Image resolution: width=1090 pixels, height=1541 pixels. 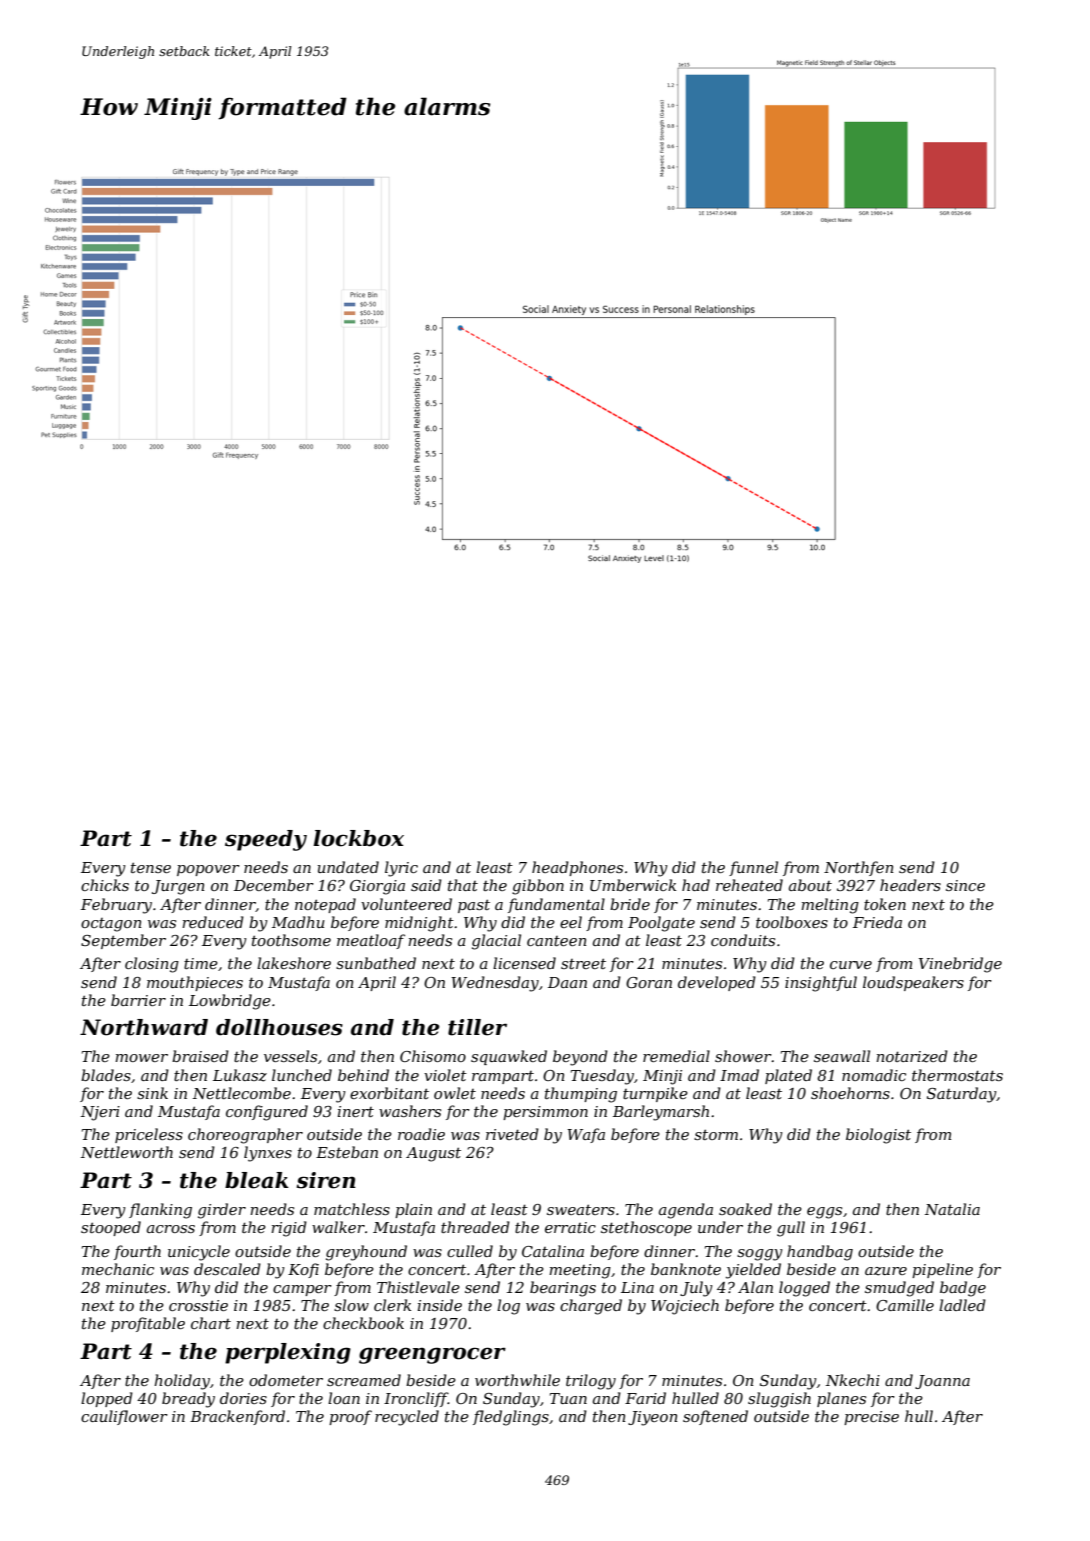 What do you see at coordinates (960, 965) in the image?
I see `Vinebridge` at bounding box center [960, 965].
